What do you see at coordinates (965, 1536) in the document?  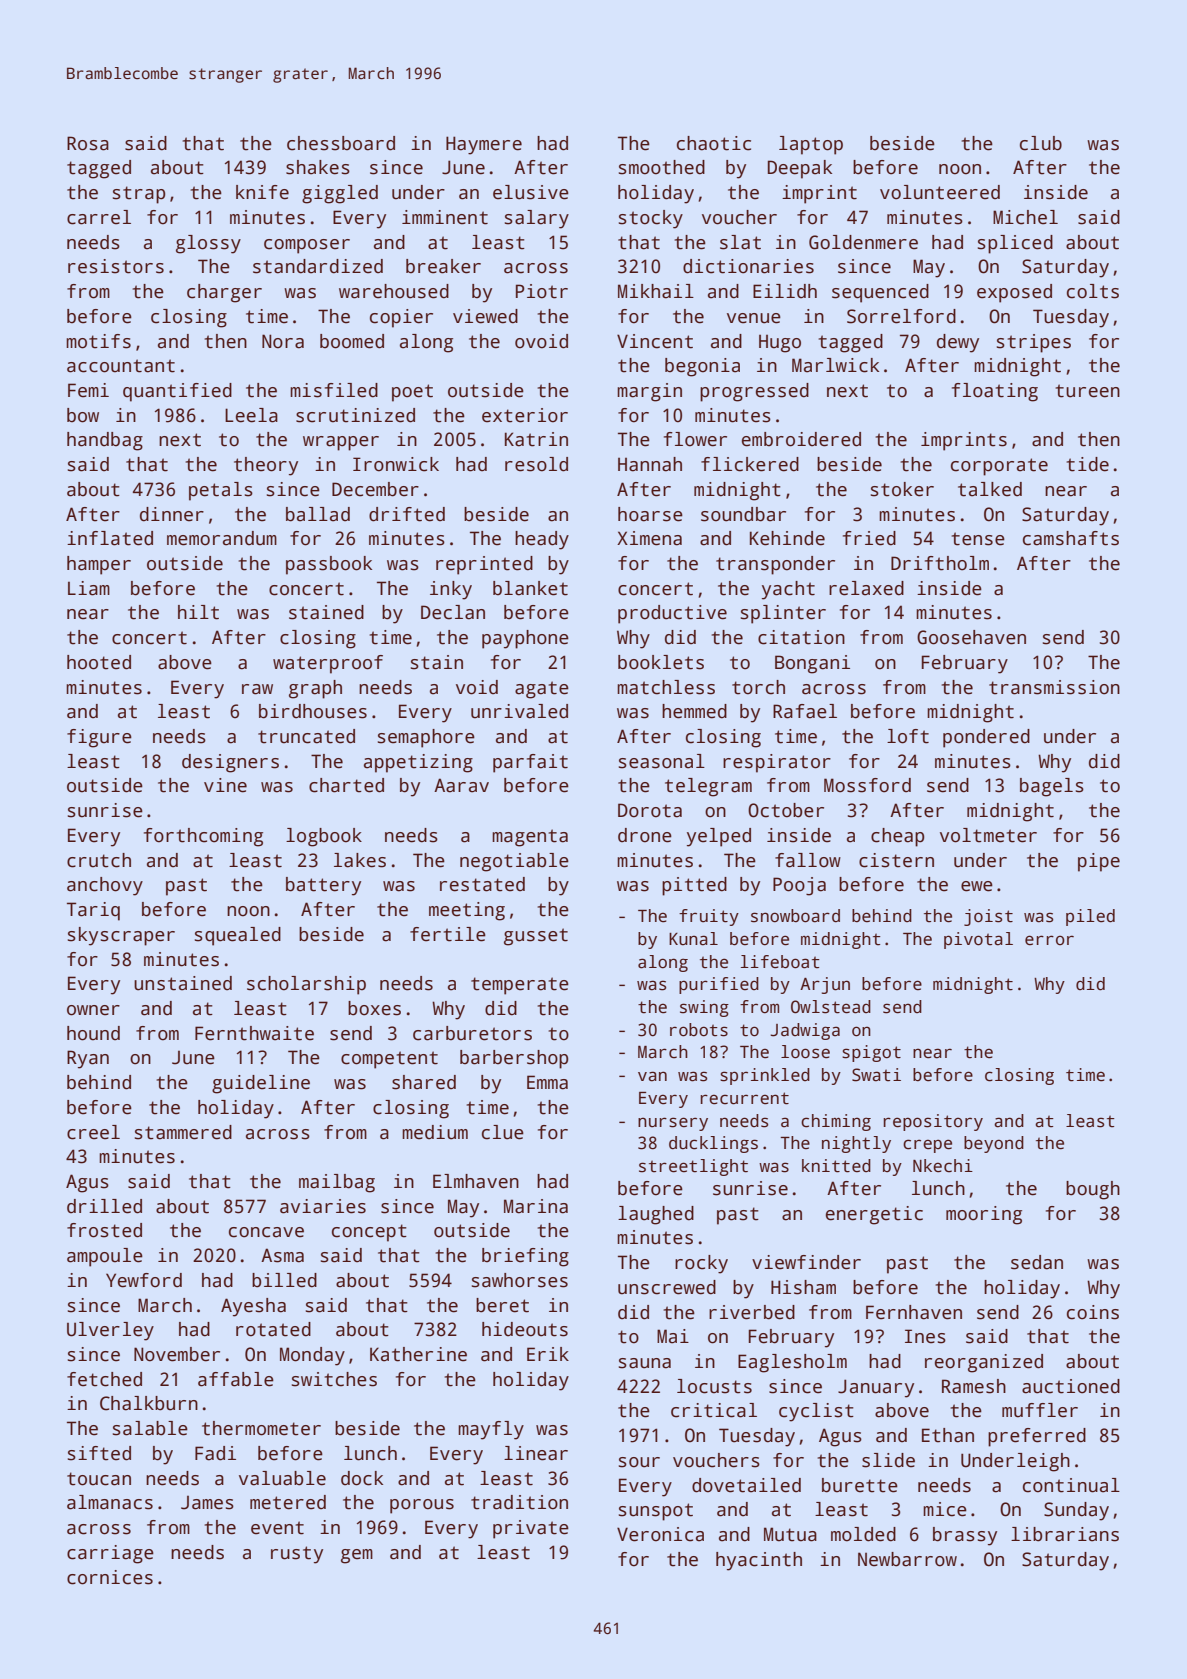 I see `brassy` at bounding box center [965, 1536].
